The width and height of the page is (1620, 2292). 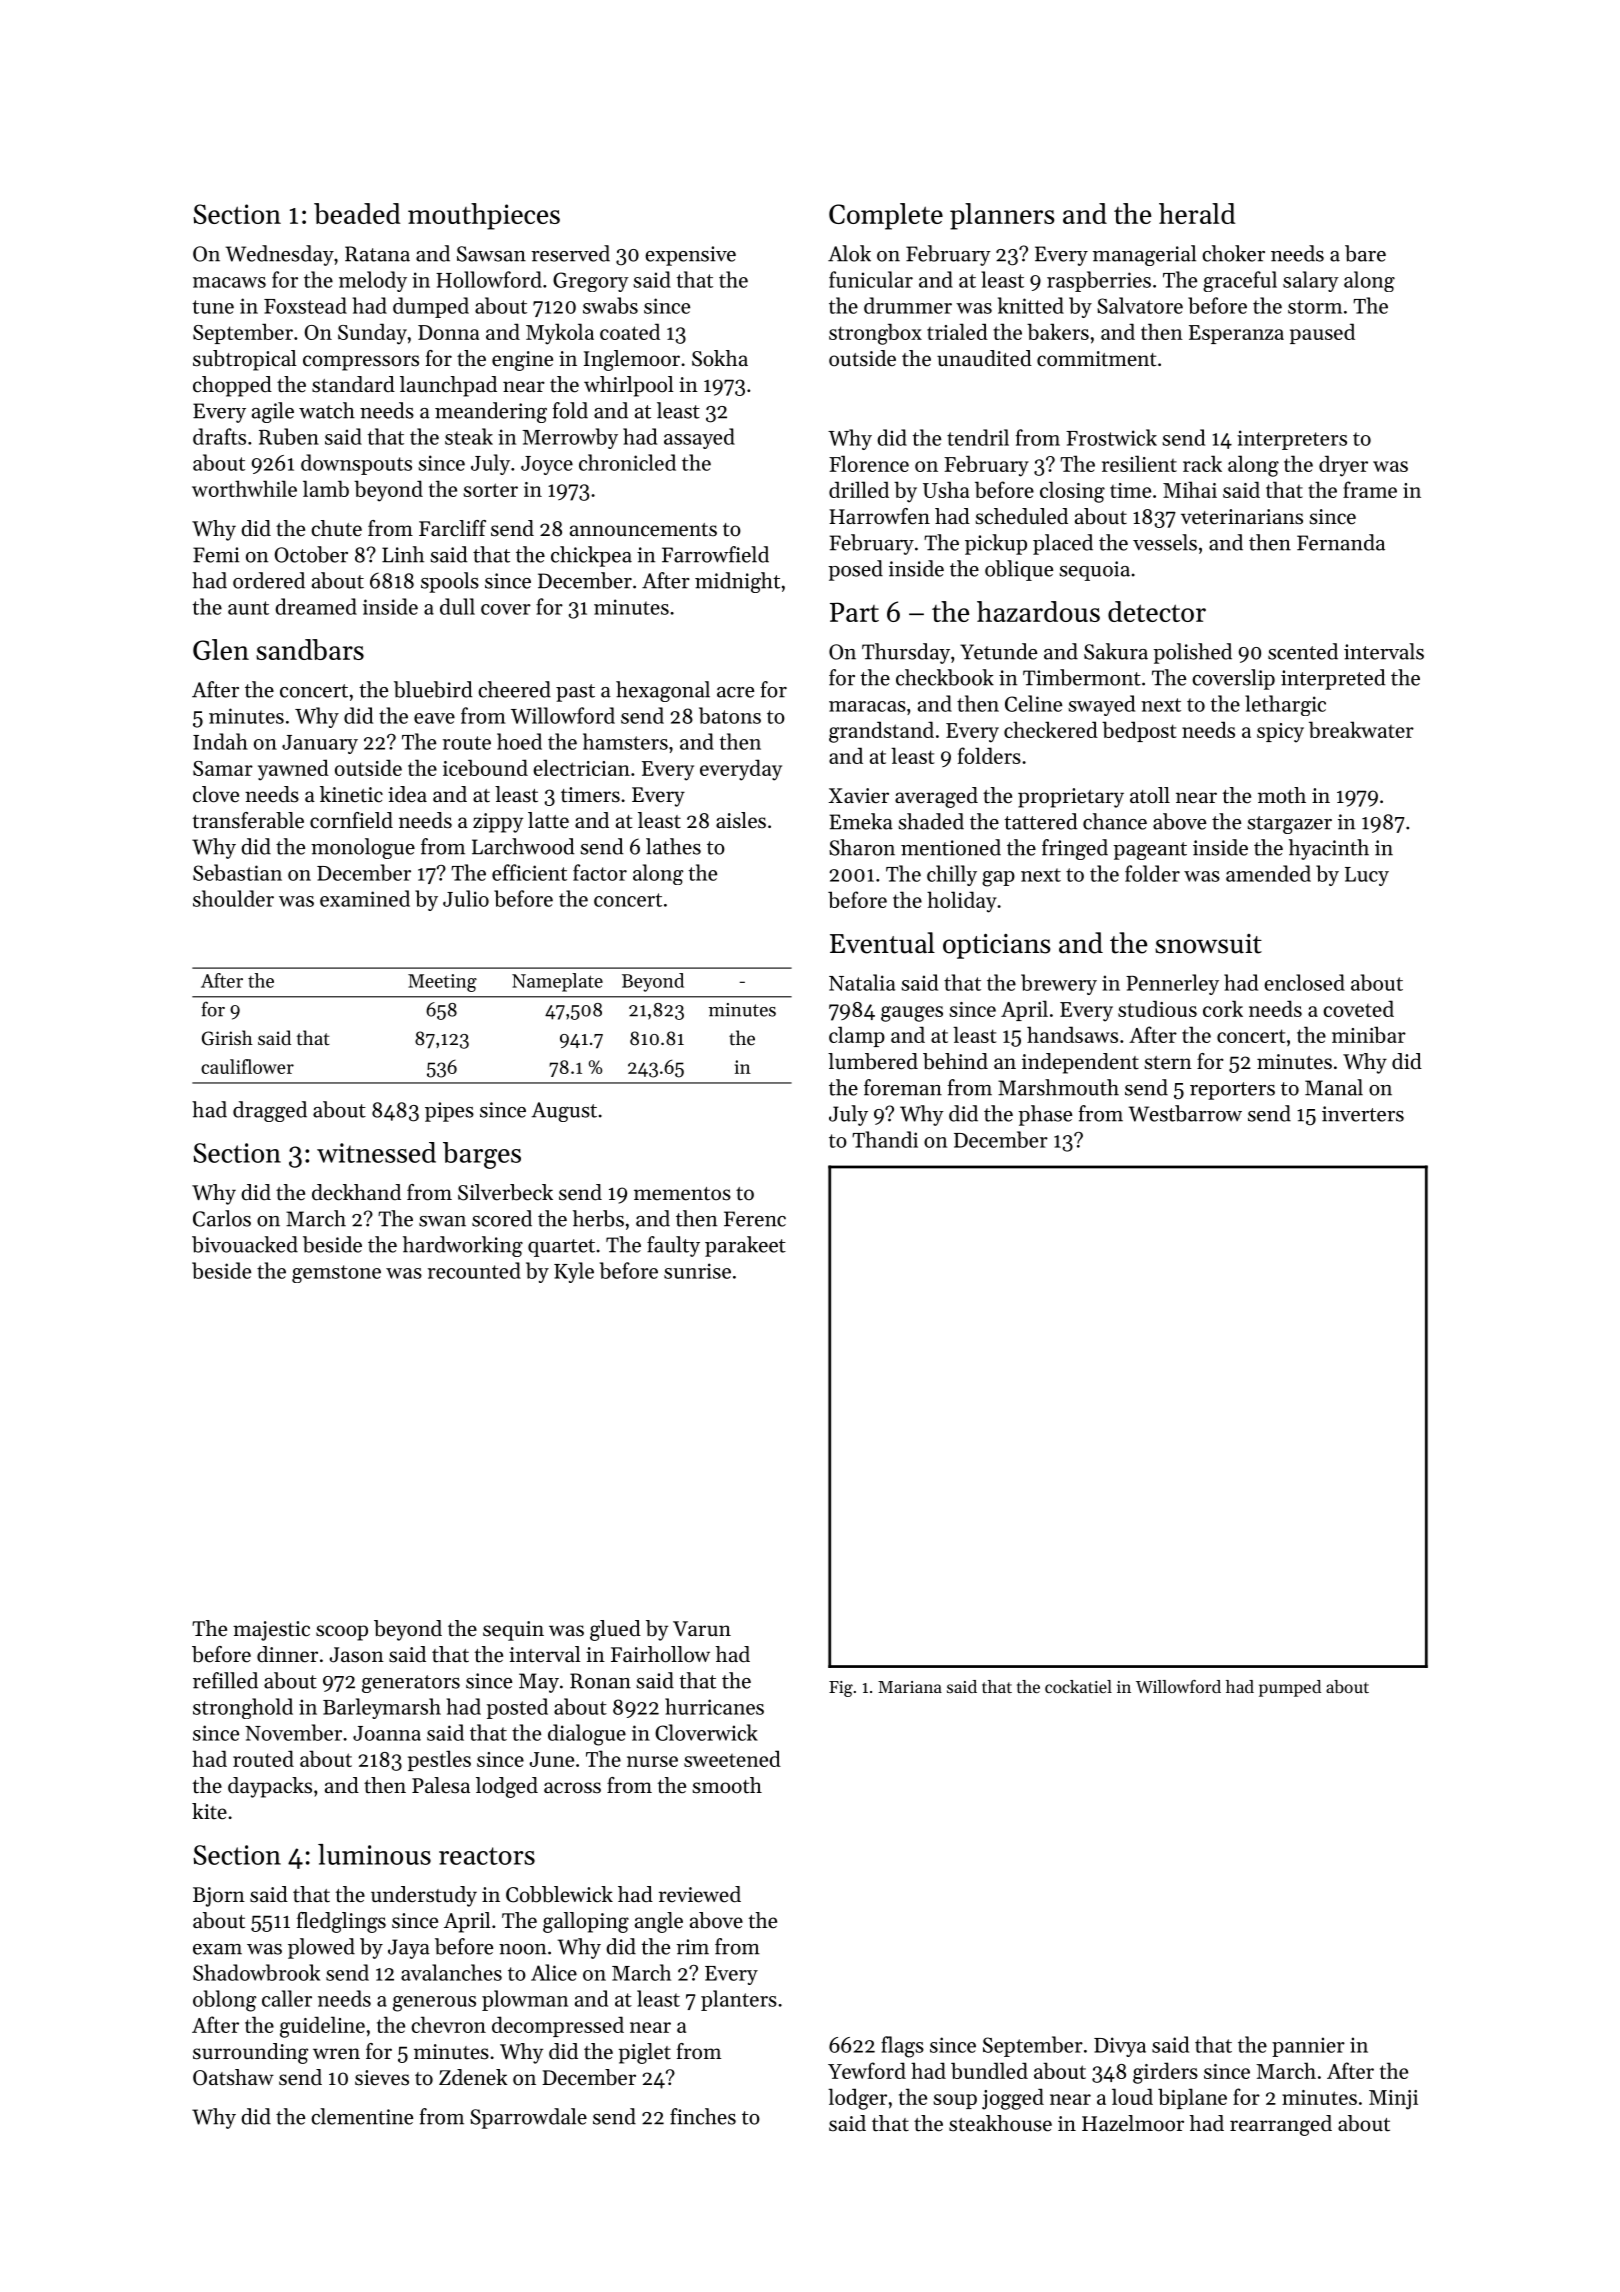 I want to click on parakeet, so click(x=745, y=1246).
